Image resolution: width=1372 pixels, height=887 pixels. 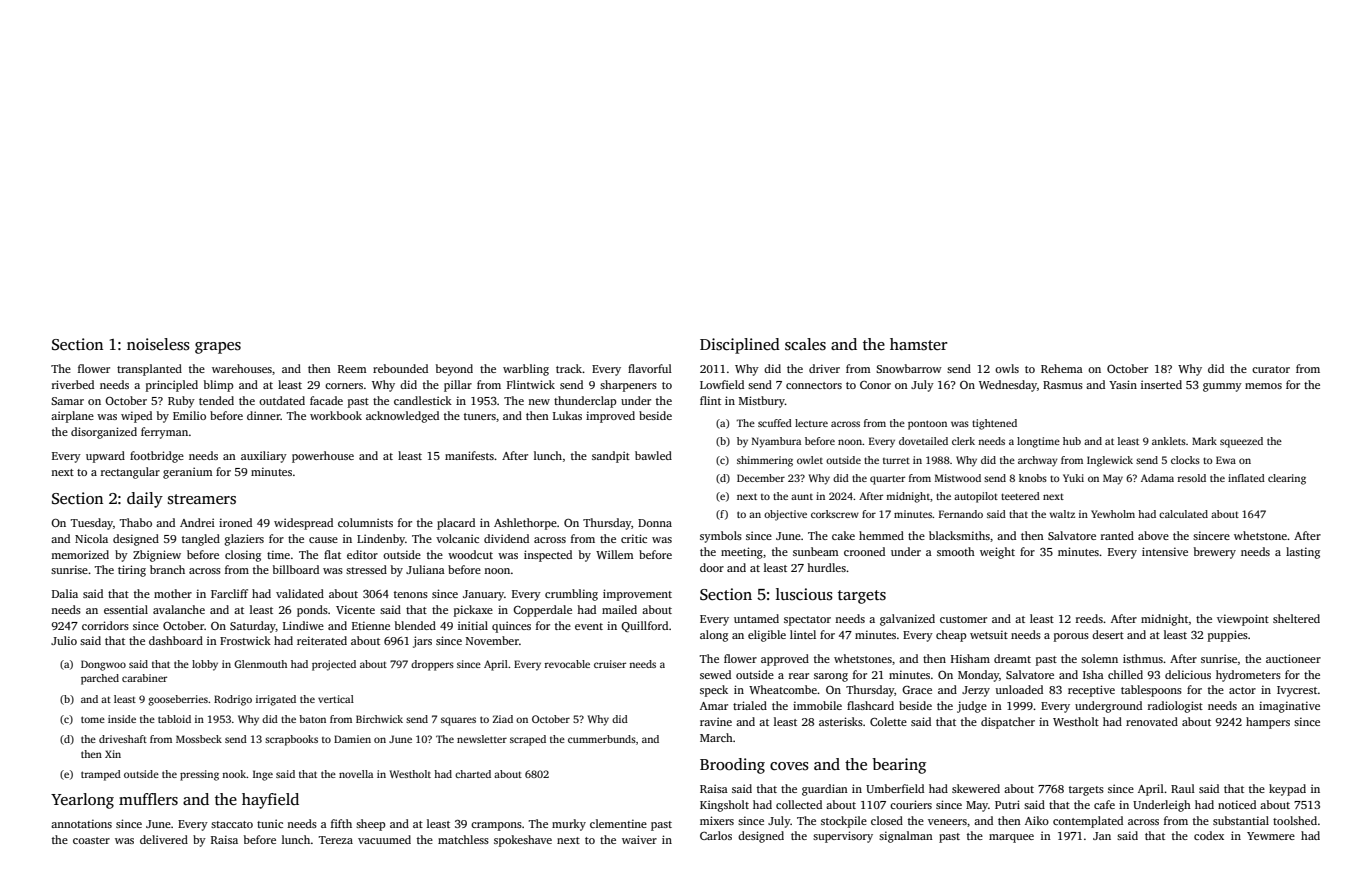 I want to click on revocable, so click(x=567, y=664).
